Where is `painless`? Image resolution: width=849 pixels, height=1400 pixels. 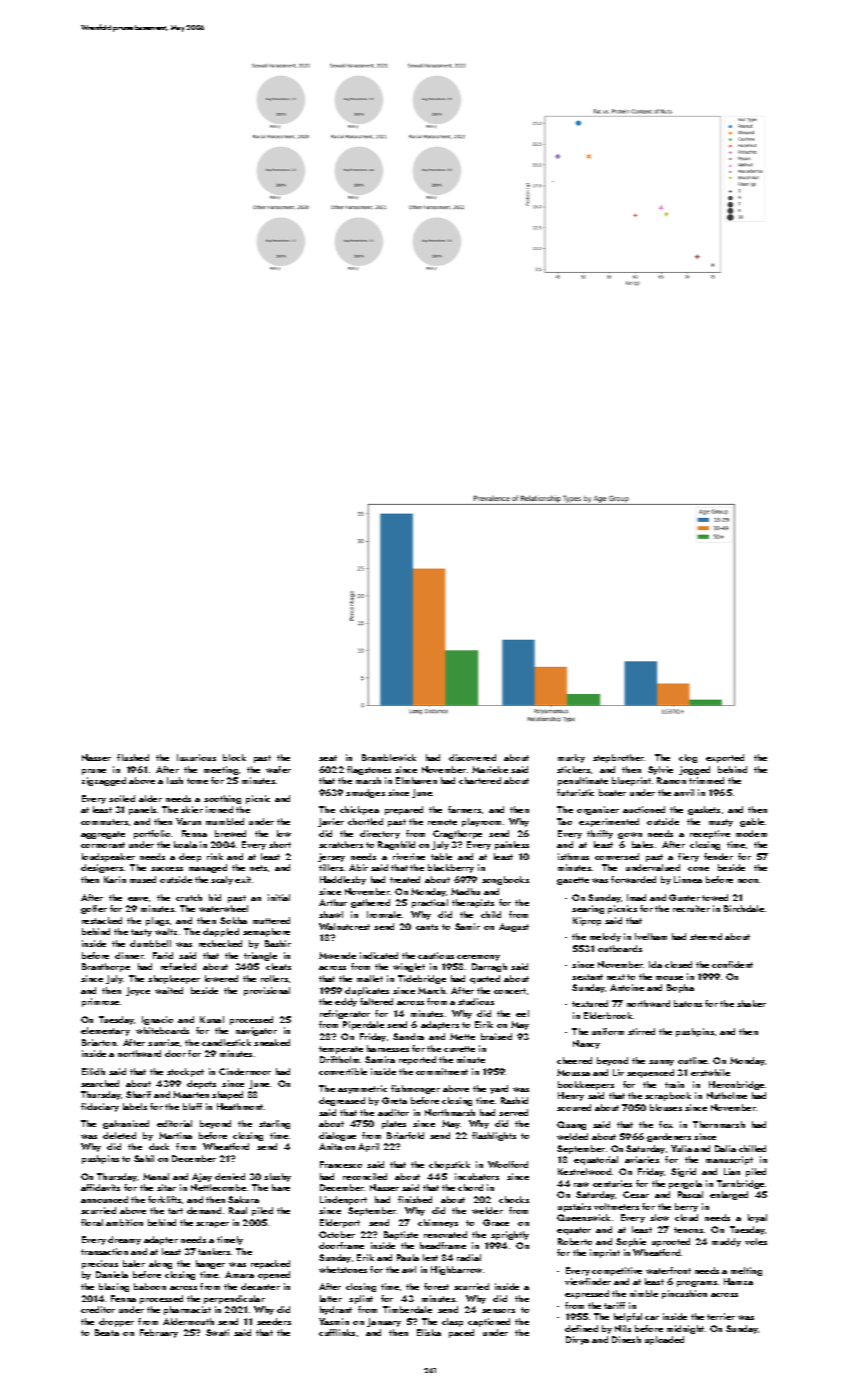 painless is located at coordinates (512, 845).
